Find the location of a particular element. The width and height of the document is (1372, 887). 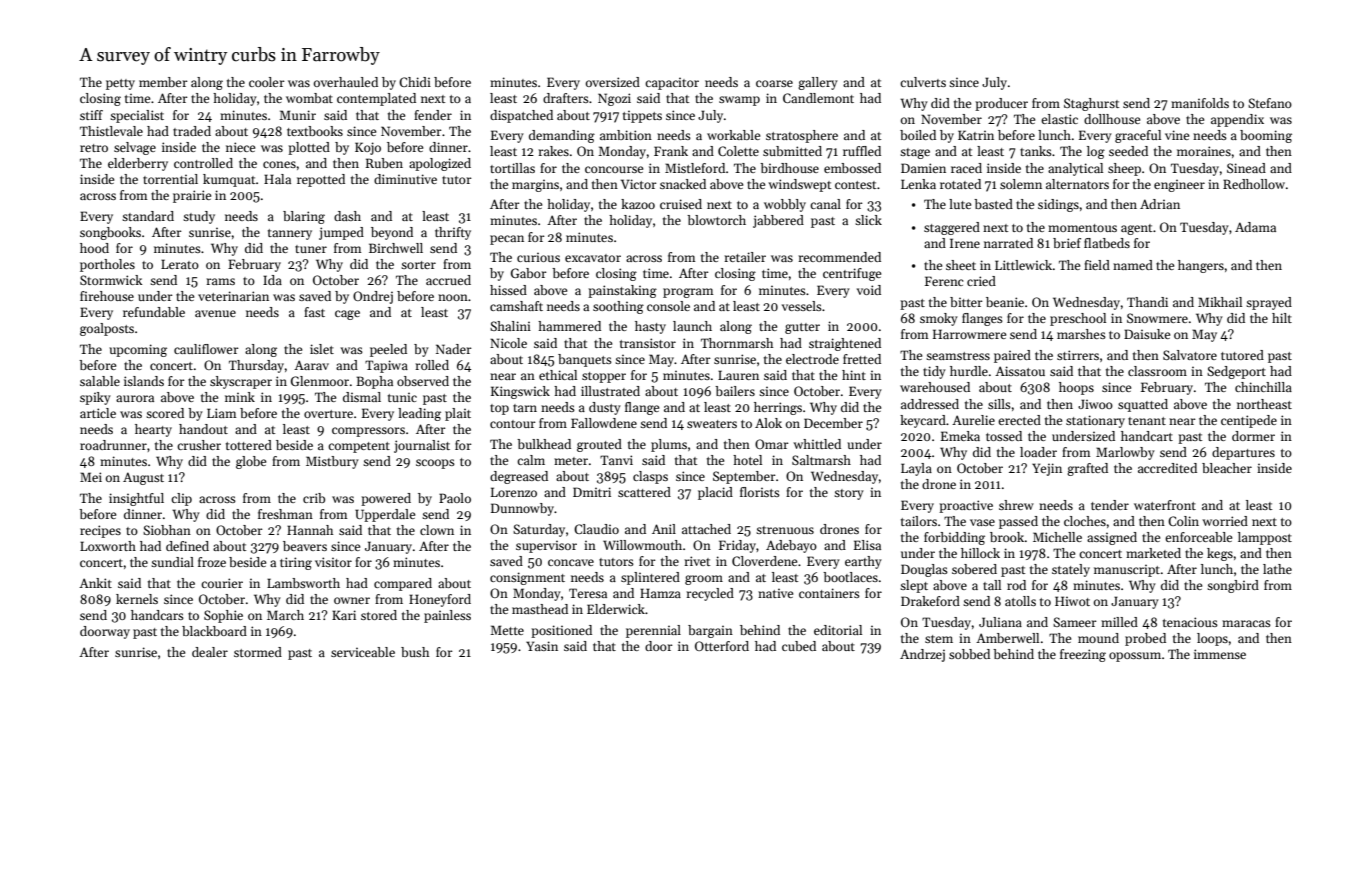

bargain is located at coordinates (710, 631).
